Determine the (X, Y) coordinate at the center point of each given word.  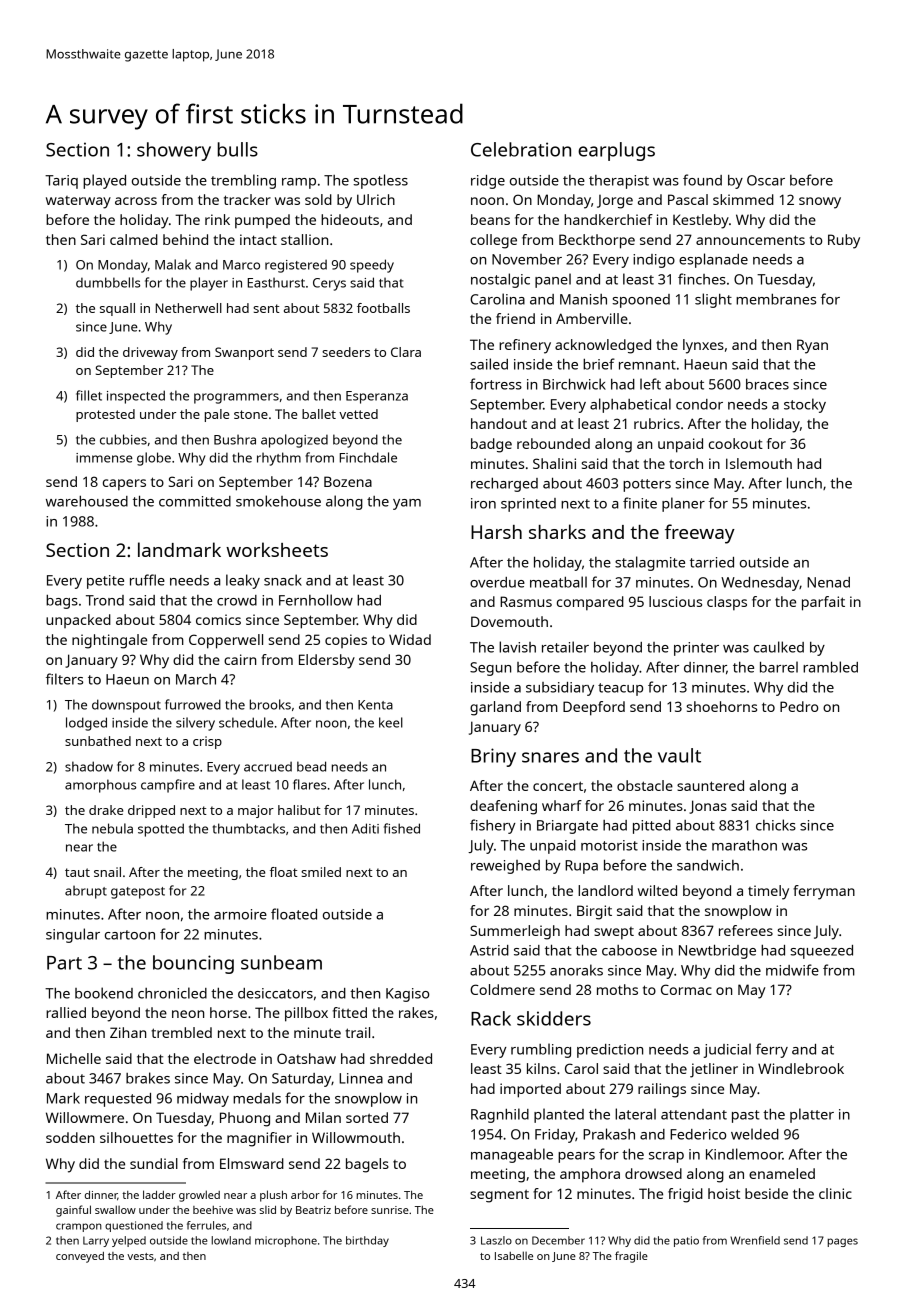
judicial (727, 1050)
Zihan (128, 1032)
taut (77, 872)
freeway (700, 534)
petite (105, 582)
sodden (70, 1137)
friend (515, 318)
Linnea (361, 1078)
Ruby (844, 241)
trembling (243, 181)
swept (614, 933)
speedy (372, 266)
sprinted (528, 505)
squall (117, 309)
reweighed (505, 867)
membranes (776, 299)
